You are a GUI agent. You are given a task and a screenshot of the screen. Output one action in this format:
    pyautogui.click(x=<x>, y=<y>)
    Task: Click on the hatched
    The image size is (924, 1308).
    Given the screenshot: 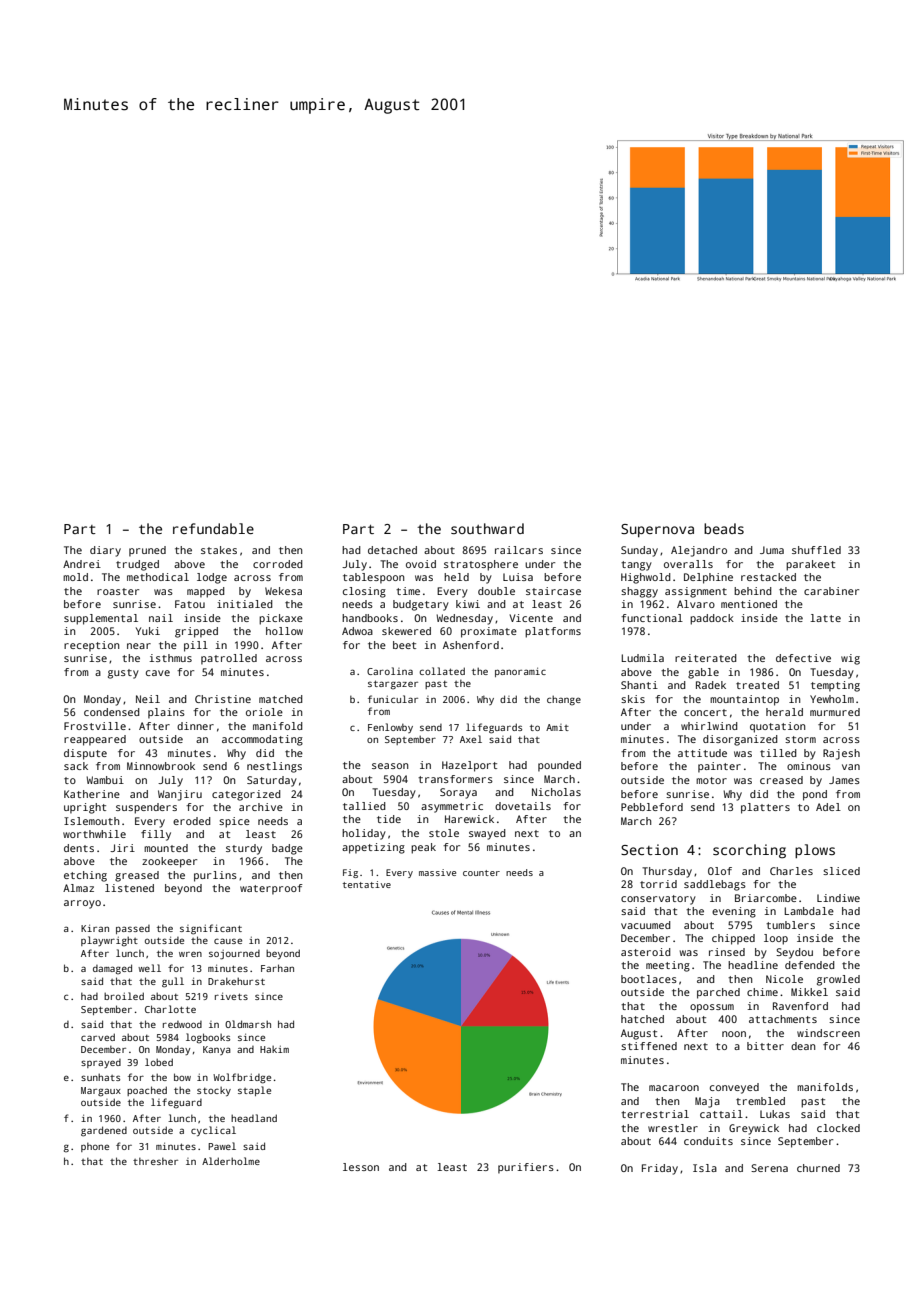 What is the action you would take?
    pyautogui.click(x=642, y=1019)
